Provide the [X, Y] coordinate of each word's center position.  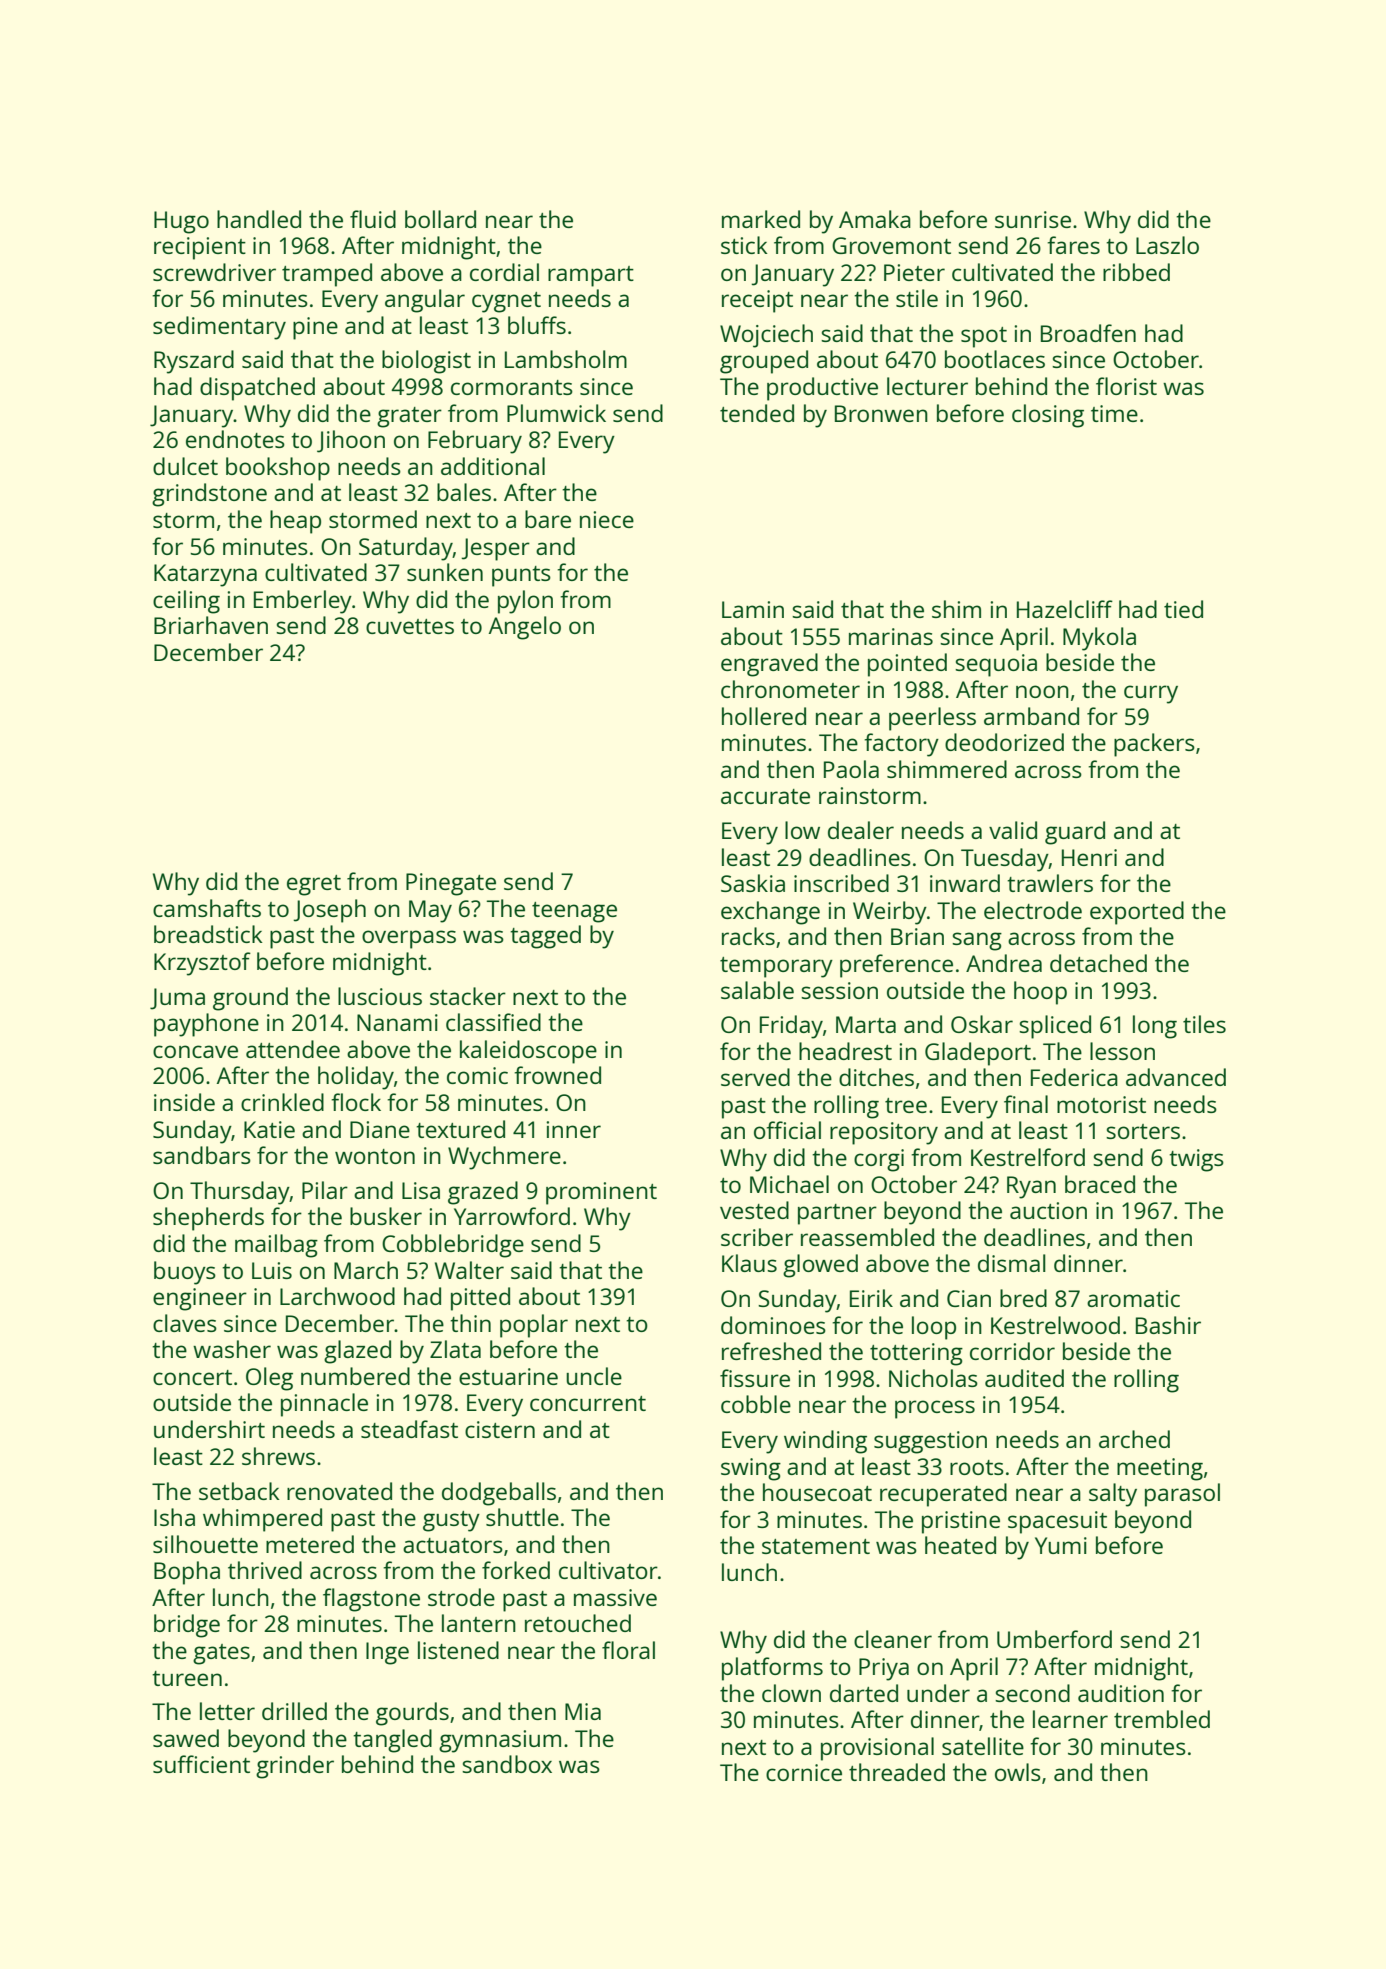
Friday [791, 1027]
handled [259, 219]
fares [1073, 245]
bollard [440, 219]
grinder [295, 1767]
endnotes [235, 439]
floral [628, 1650]
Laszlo [1167, 245]
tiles [1204, 1024]
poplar [534, 1326]
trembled [1162, 1719]
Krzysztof [202, 964]
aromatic [1133, 1298]
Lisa [421, 1190]
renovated [339, 1491]
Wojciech [766, 336]
